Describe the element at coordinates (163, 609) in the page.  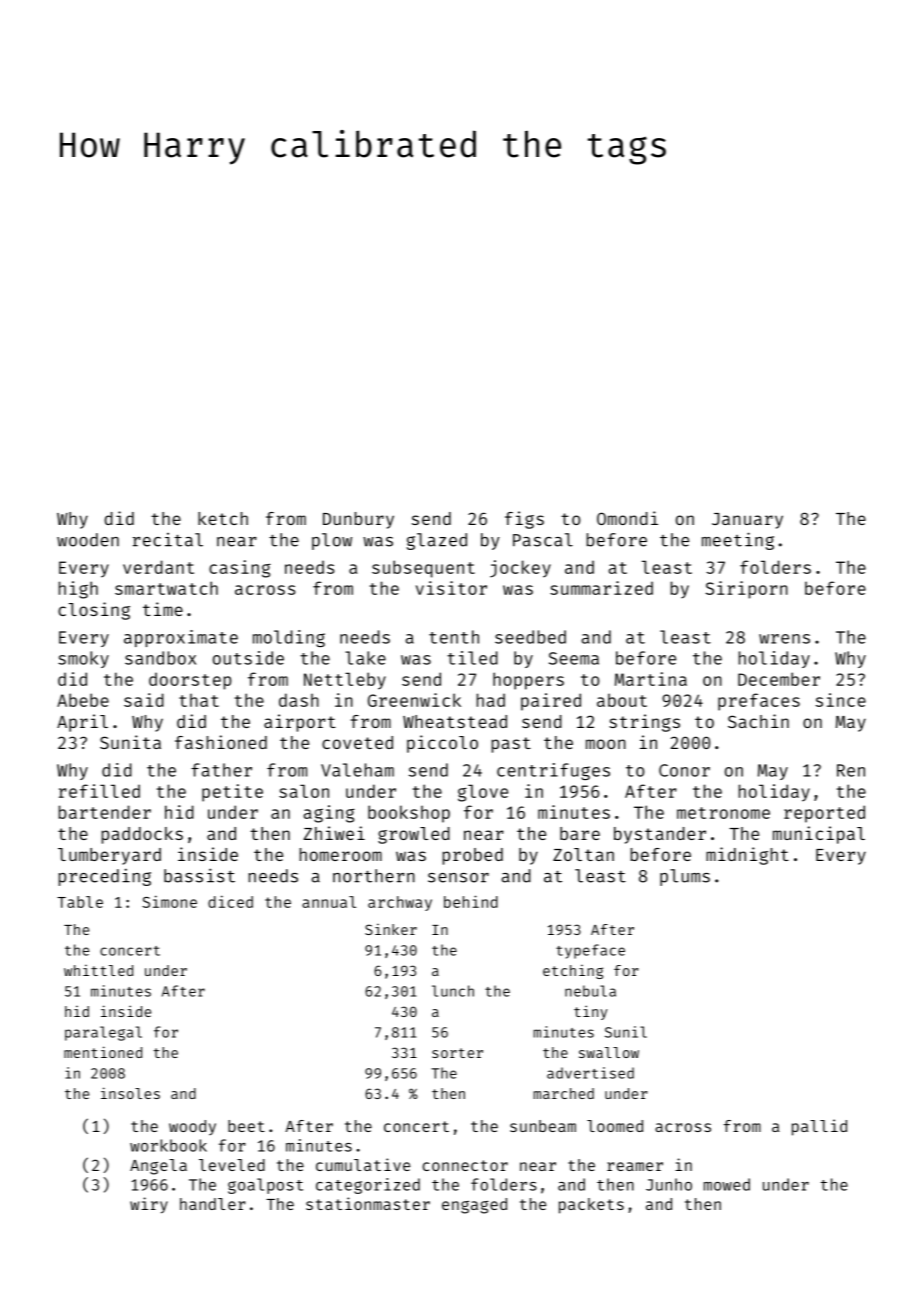
I see `time` at that location.
